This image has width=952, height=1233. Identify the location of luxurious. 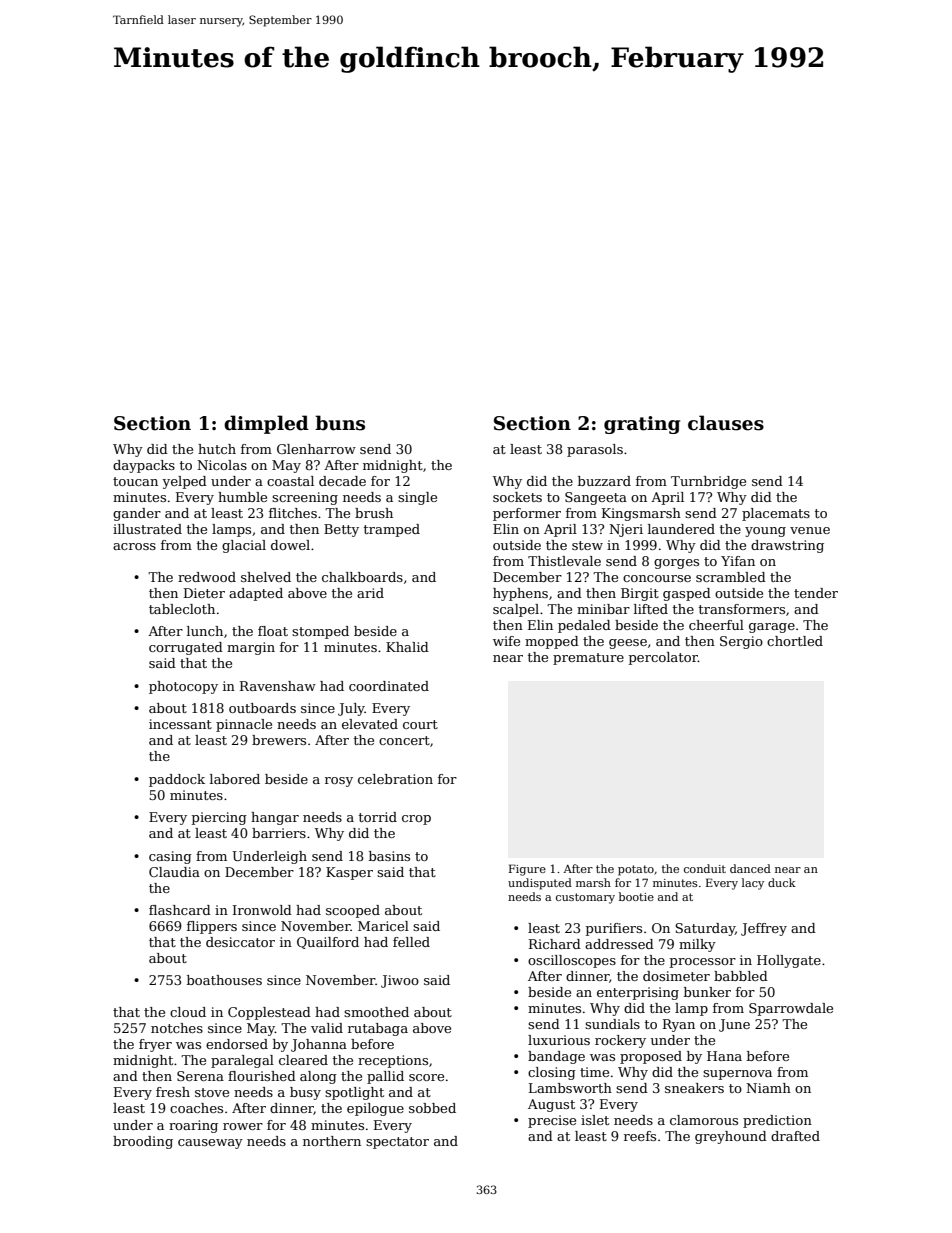
(559, 1040).
